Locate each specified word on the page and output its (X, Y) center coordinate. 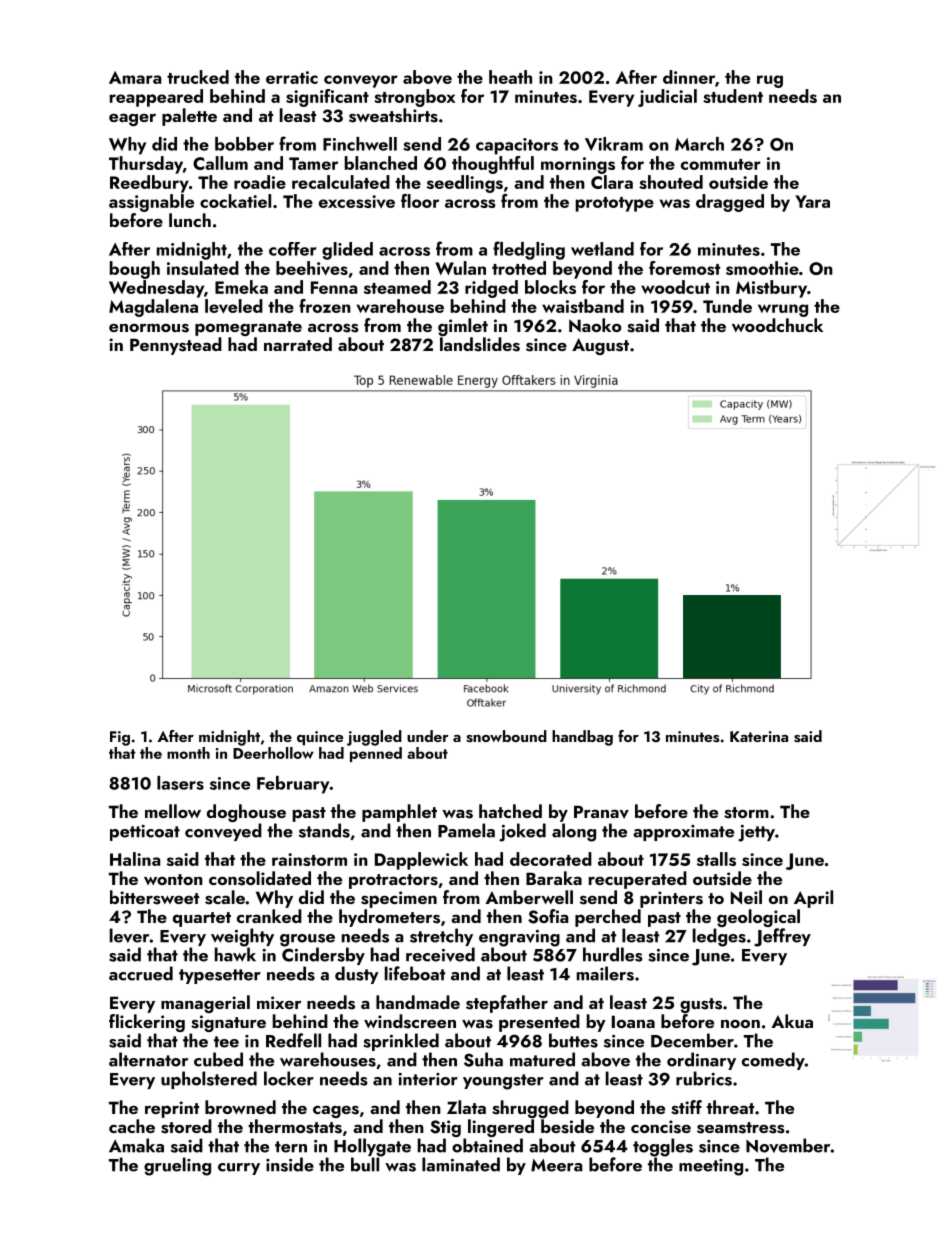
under (428, 736)
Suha (483, 1059)
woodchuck (777, 325)
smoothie (762, 268)
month (188, 753)
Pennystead (176, 346)
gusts (701, 1005)
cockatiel (235, 201)
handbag (582, 738)
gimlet (463, 327)
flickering (147, 1023)
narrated (298, 344)
